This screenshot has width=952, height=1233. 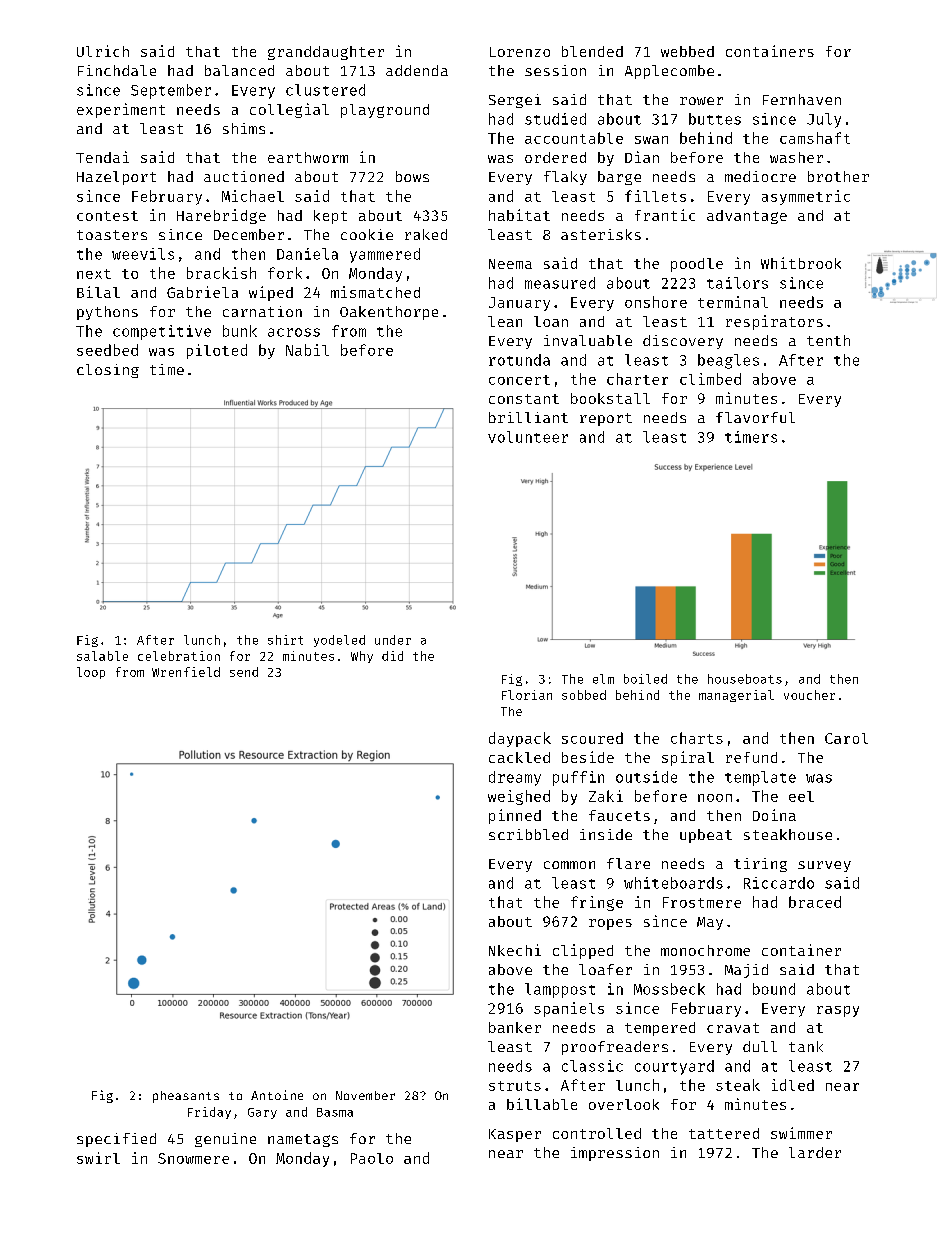 I want to click on pheasants, so click(x=186, y=1097).
